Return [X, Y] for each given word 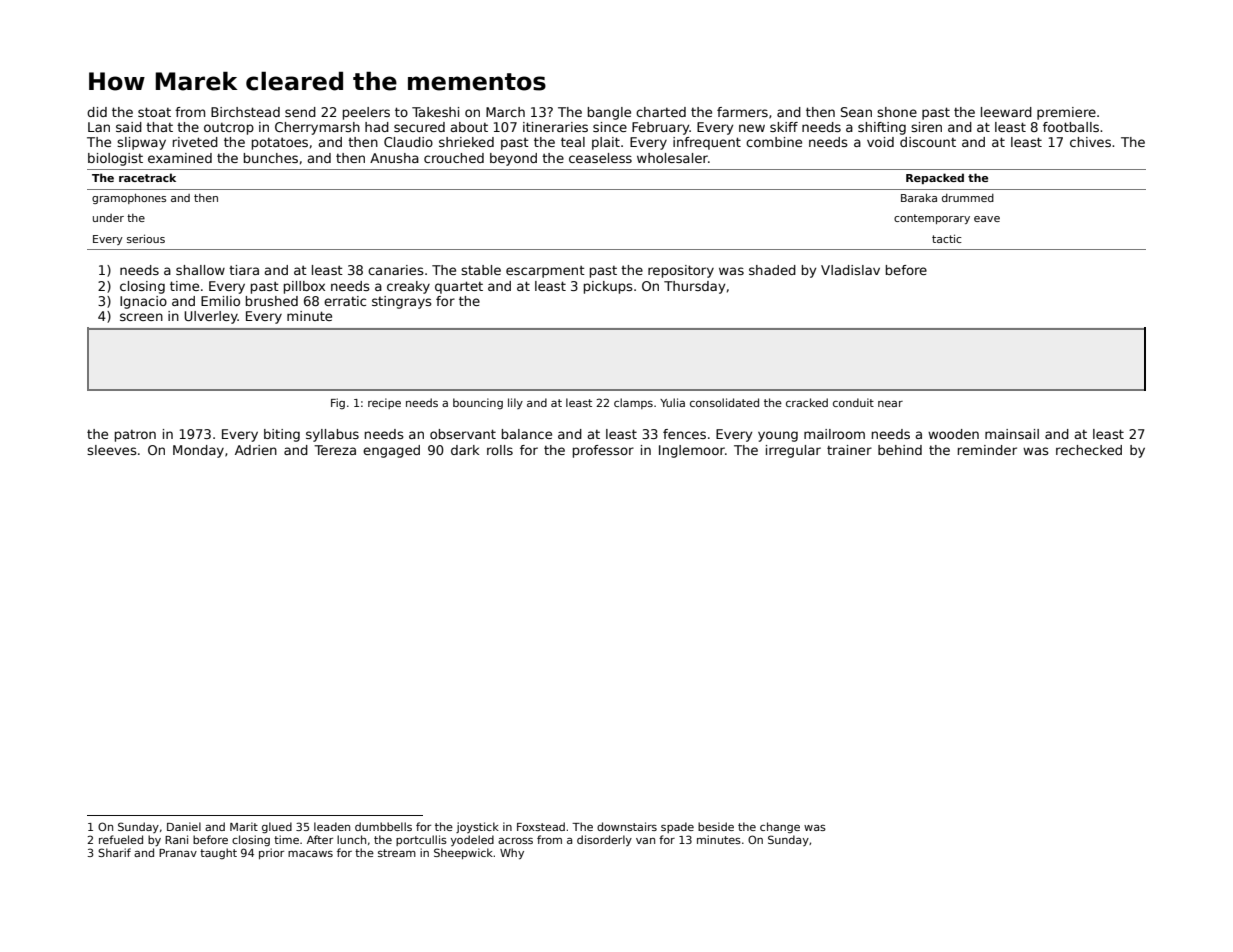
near [890, 404]
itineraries [555, 127]
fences [684, 434]
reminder [987, 450]
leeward [1006, 112]
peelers [366, 113]
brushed [272, 301]
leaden [332, 826]
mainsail [1012, 434]
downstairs [627, 826]
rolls [500, 450]
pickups [608, 287]
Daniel [184, 826]
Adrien [256, 450]
